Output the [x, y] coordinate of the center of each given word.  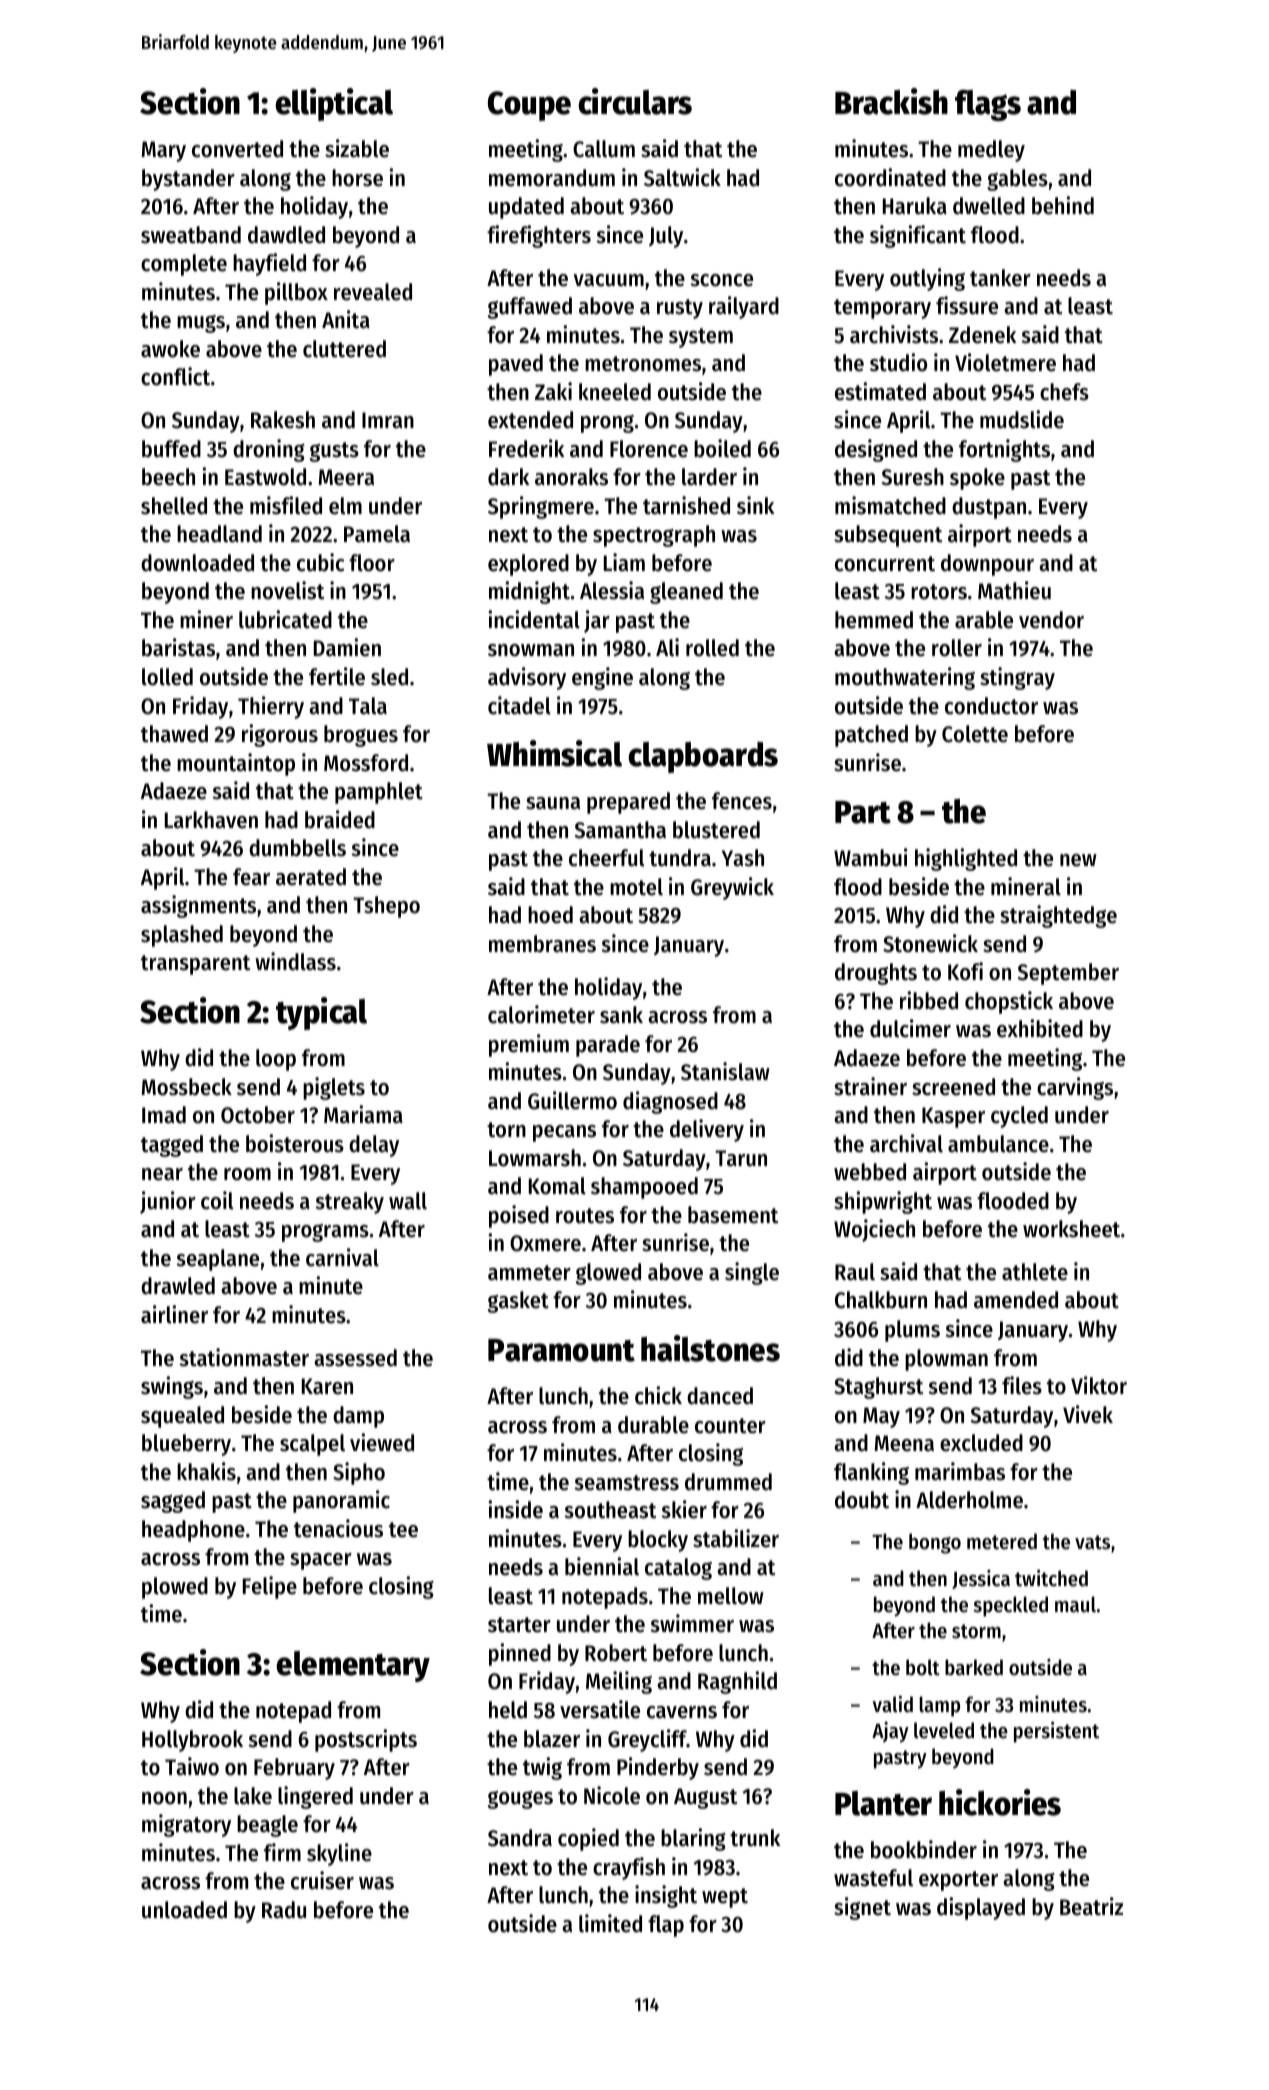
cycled [1019, 1117]
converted [237, 149]
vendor [1051, 620]
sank [621, 1015]
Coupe [529, 106]
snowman [531, 650]
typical [321, 1013]
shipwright [883, 1202]
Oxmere [545, 1243]
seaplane [218, 1260]
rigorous [280, 735]
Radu [284, 1910]
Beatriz [1091, 1906]
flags [988, 105]
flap [666, 1926]
